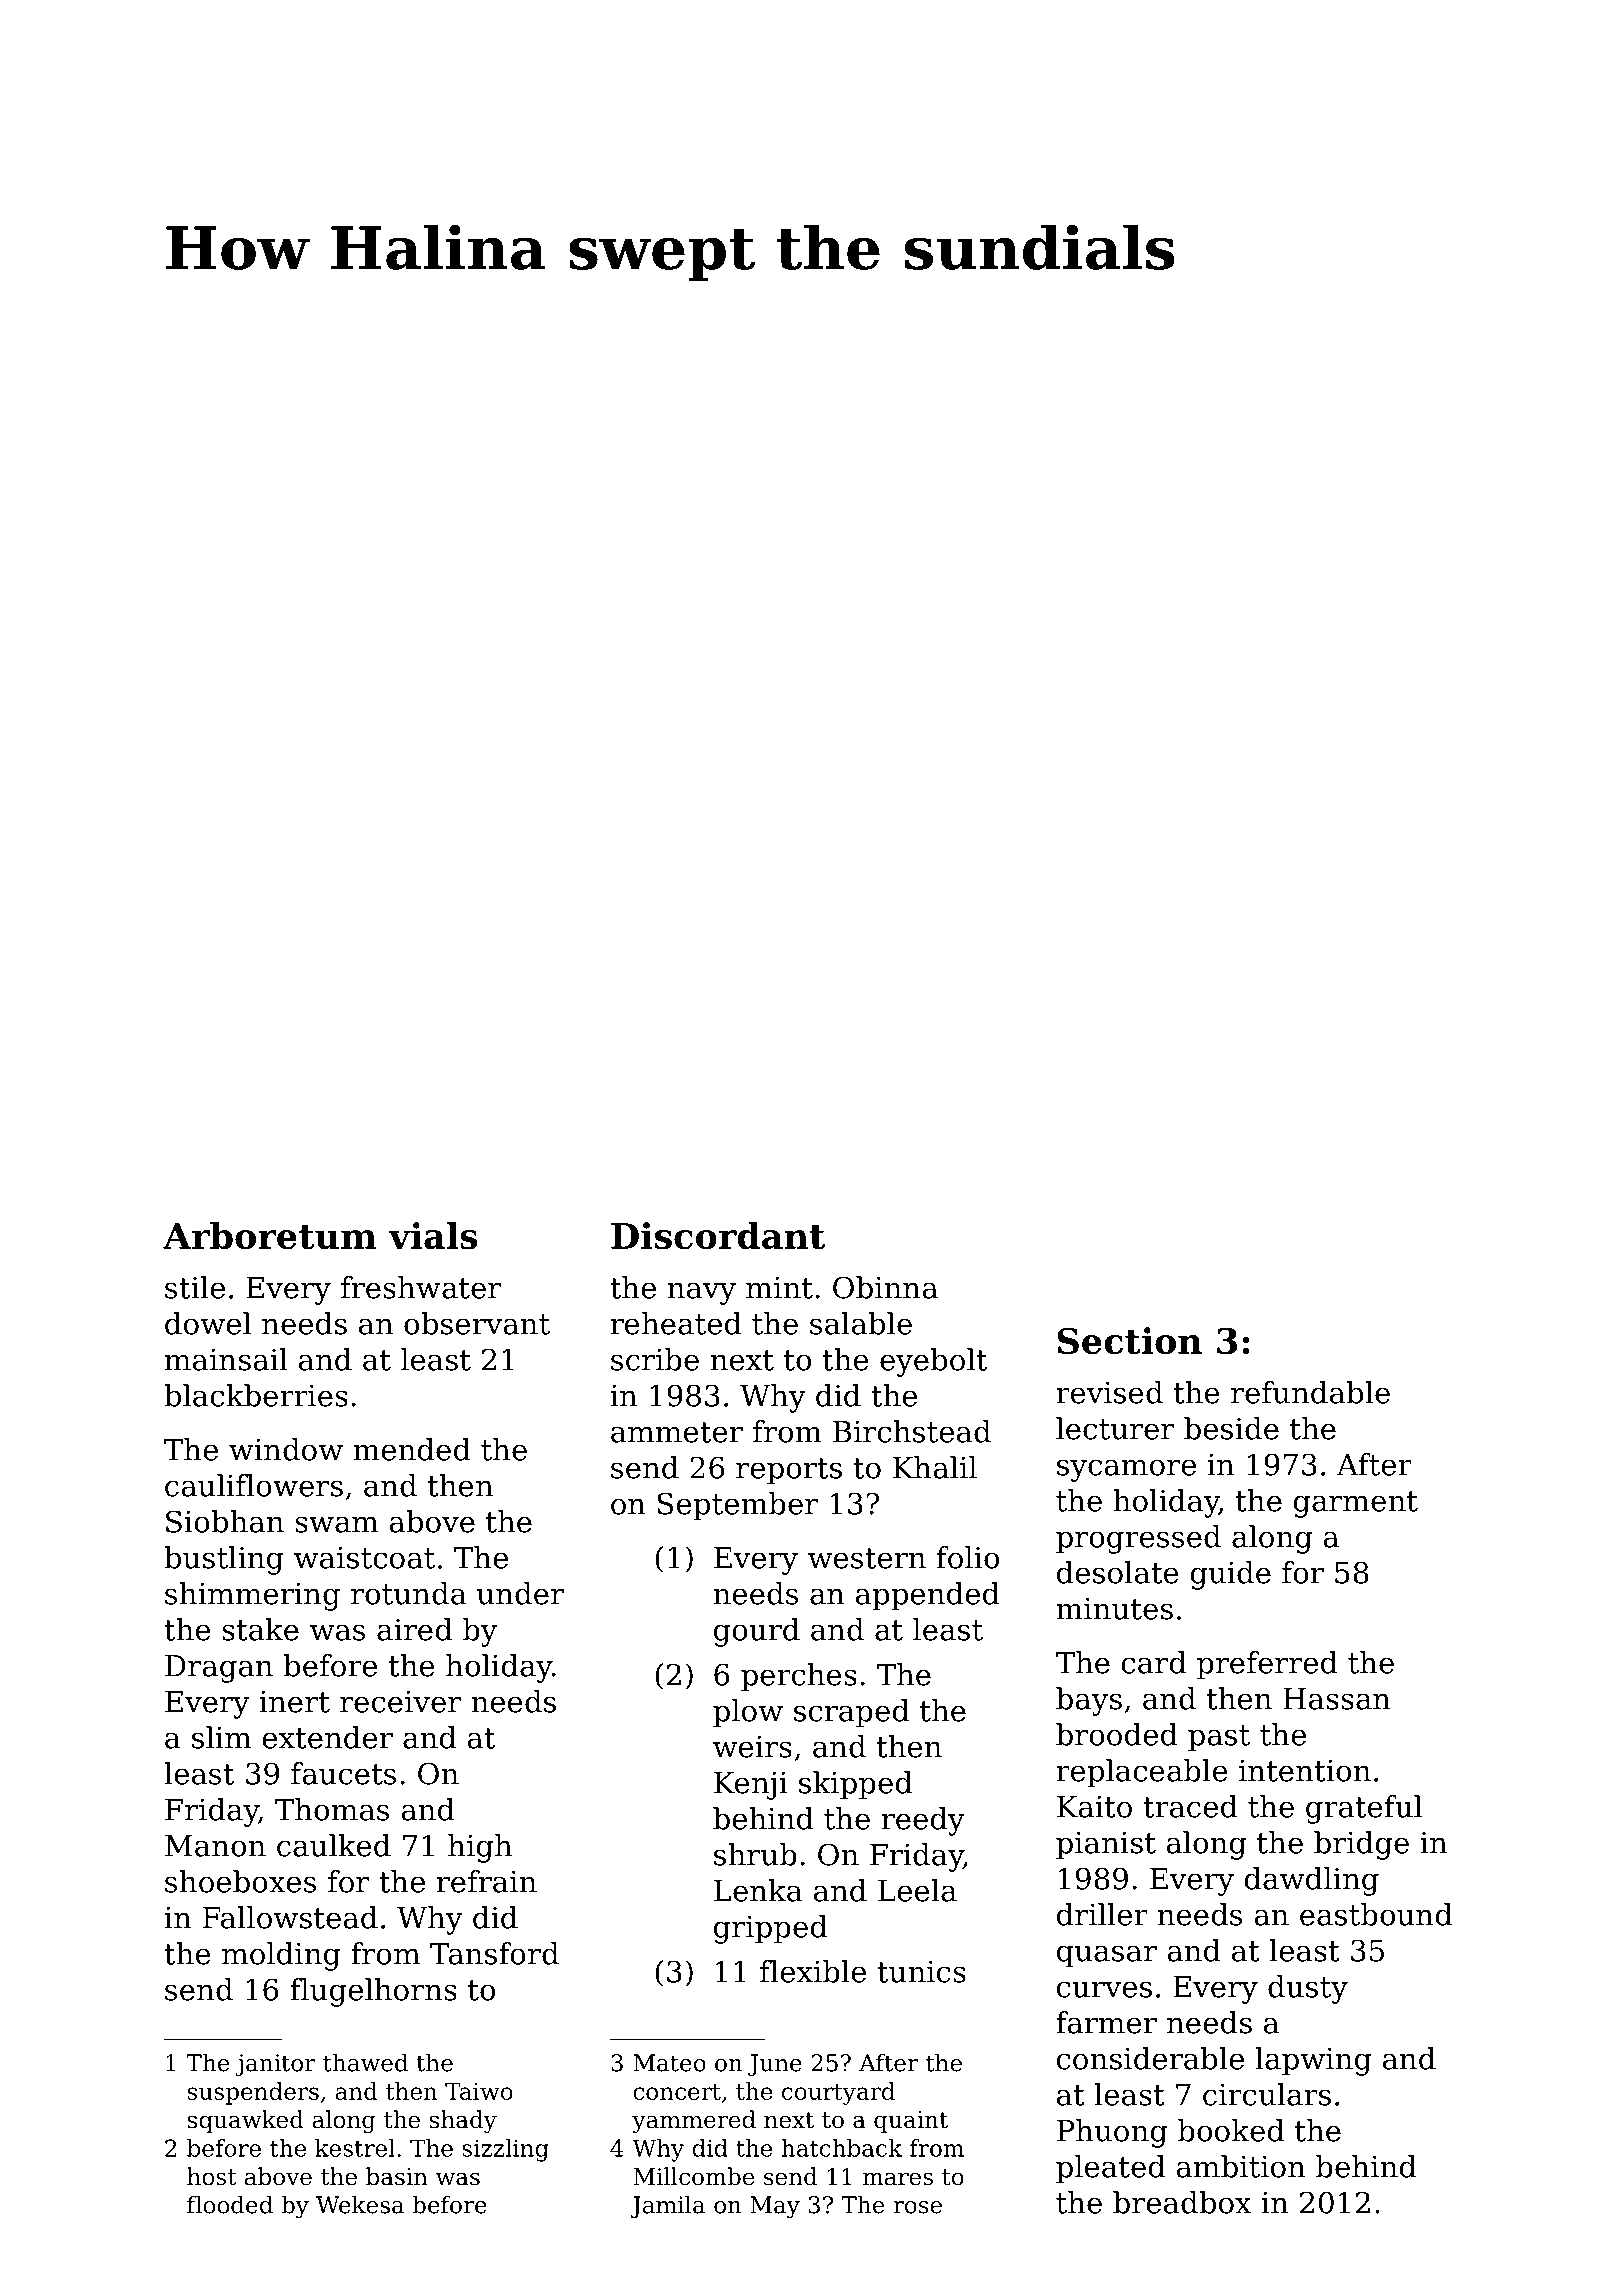 This image has width=1620, height=2292. What do you see at coordinates (694, 2121) in the image?
I see `yammered` at bounding box center [694, 2121].
